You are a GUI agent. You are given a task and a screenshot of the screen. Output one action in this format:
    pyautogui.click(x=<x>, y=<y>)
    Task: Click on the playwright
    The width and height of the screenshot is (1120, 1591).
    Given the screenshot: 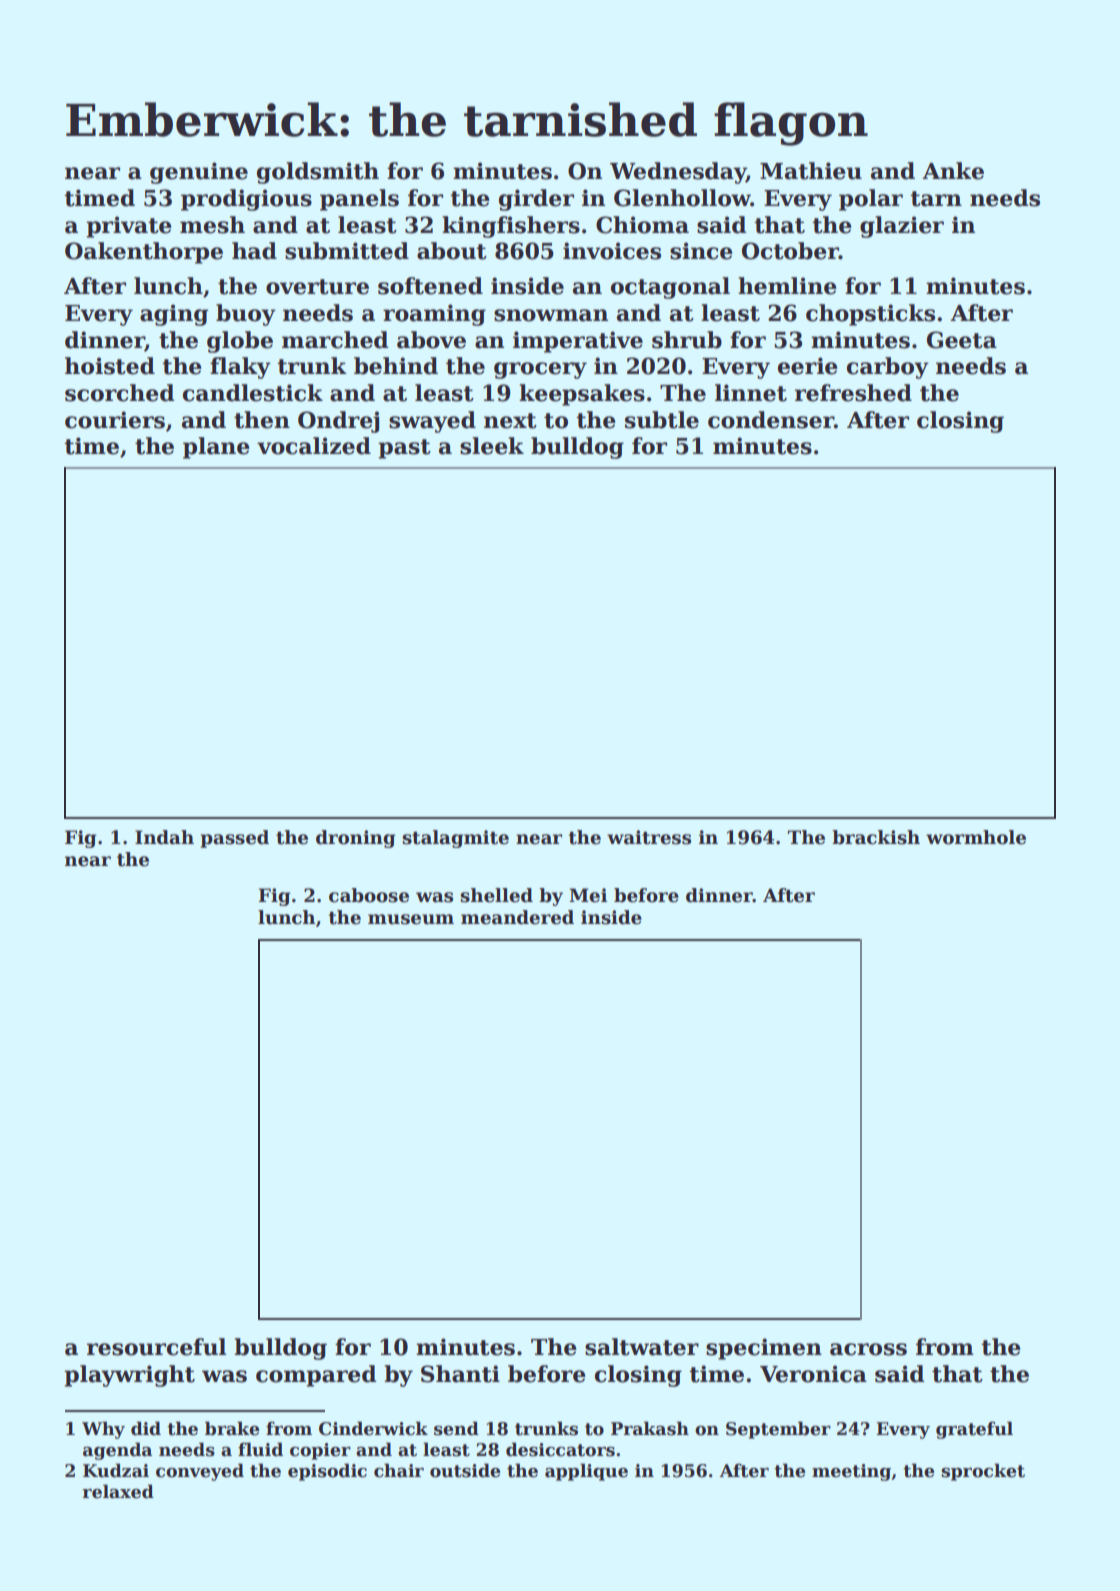 What is the action you would take?
    pyautogui.click(x=129, y=1376)
